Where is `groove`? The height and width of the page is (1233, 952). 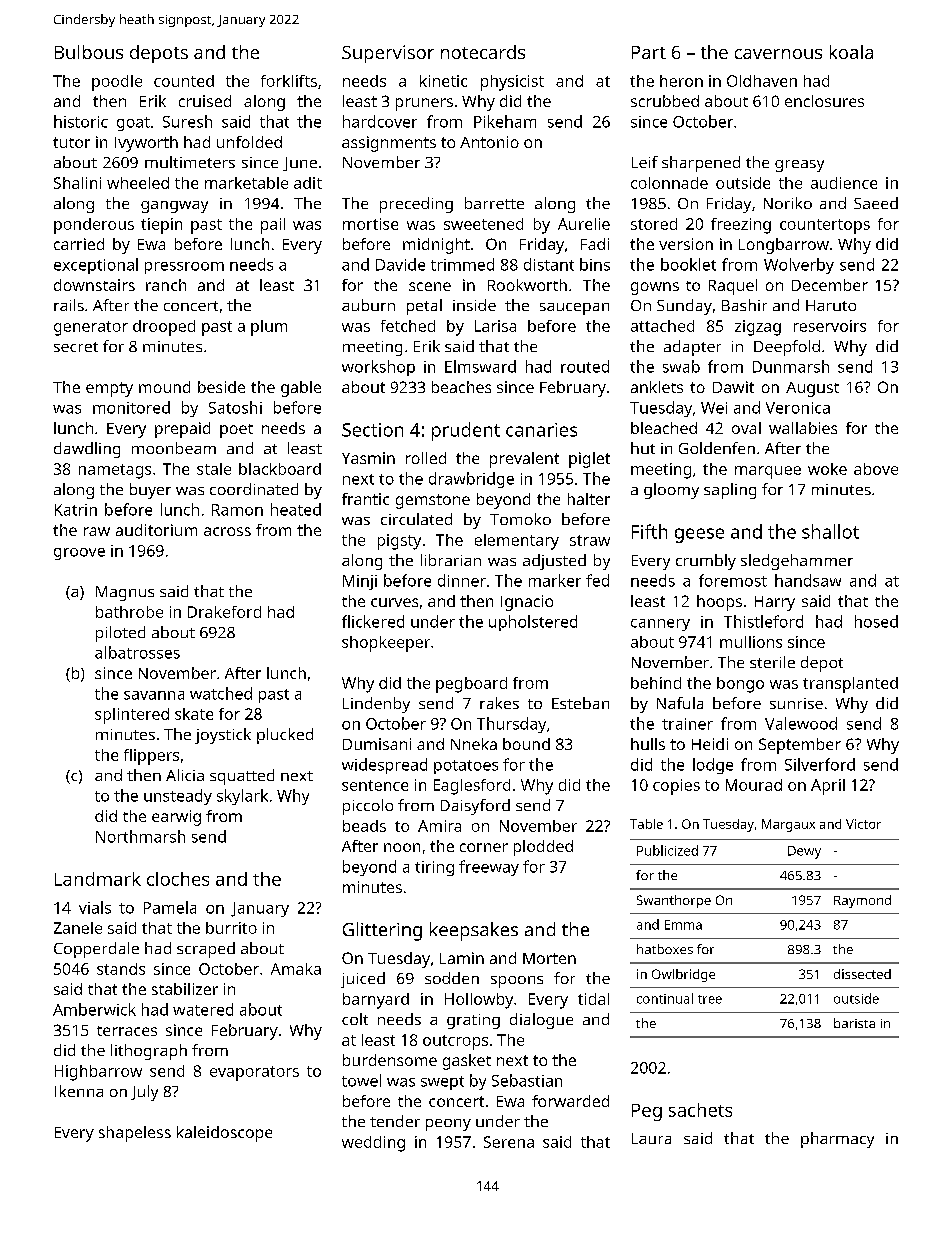 groove is located at coordinates (79, 554).
